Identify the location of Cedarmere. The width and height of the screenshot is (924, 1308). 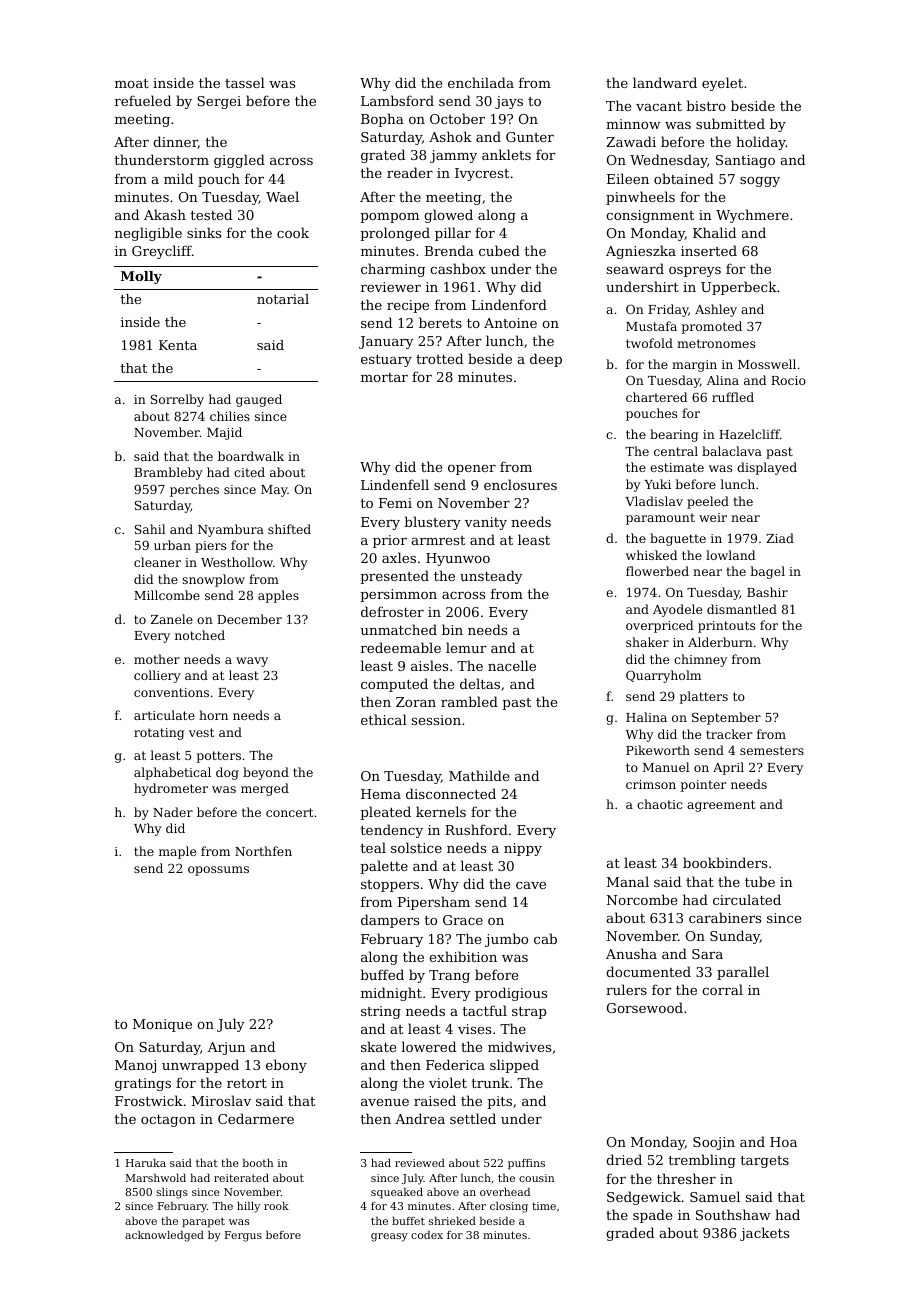
(256, 1118).
